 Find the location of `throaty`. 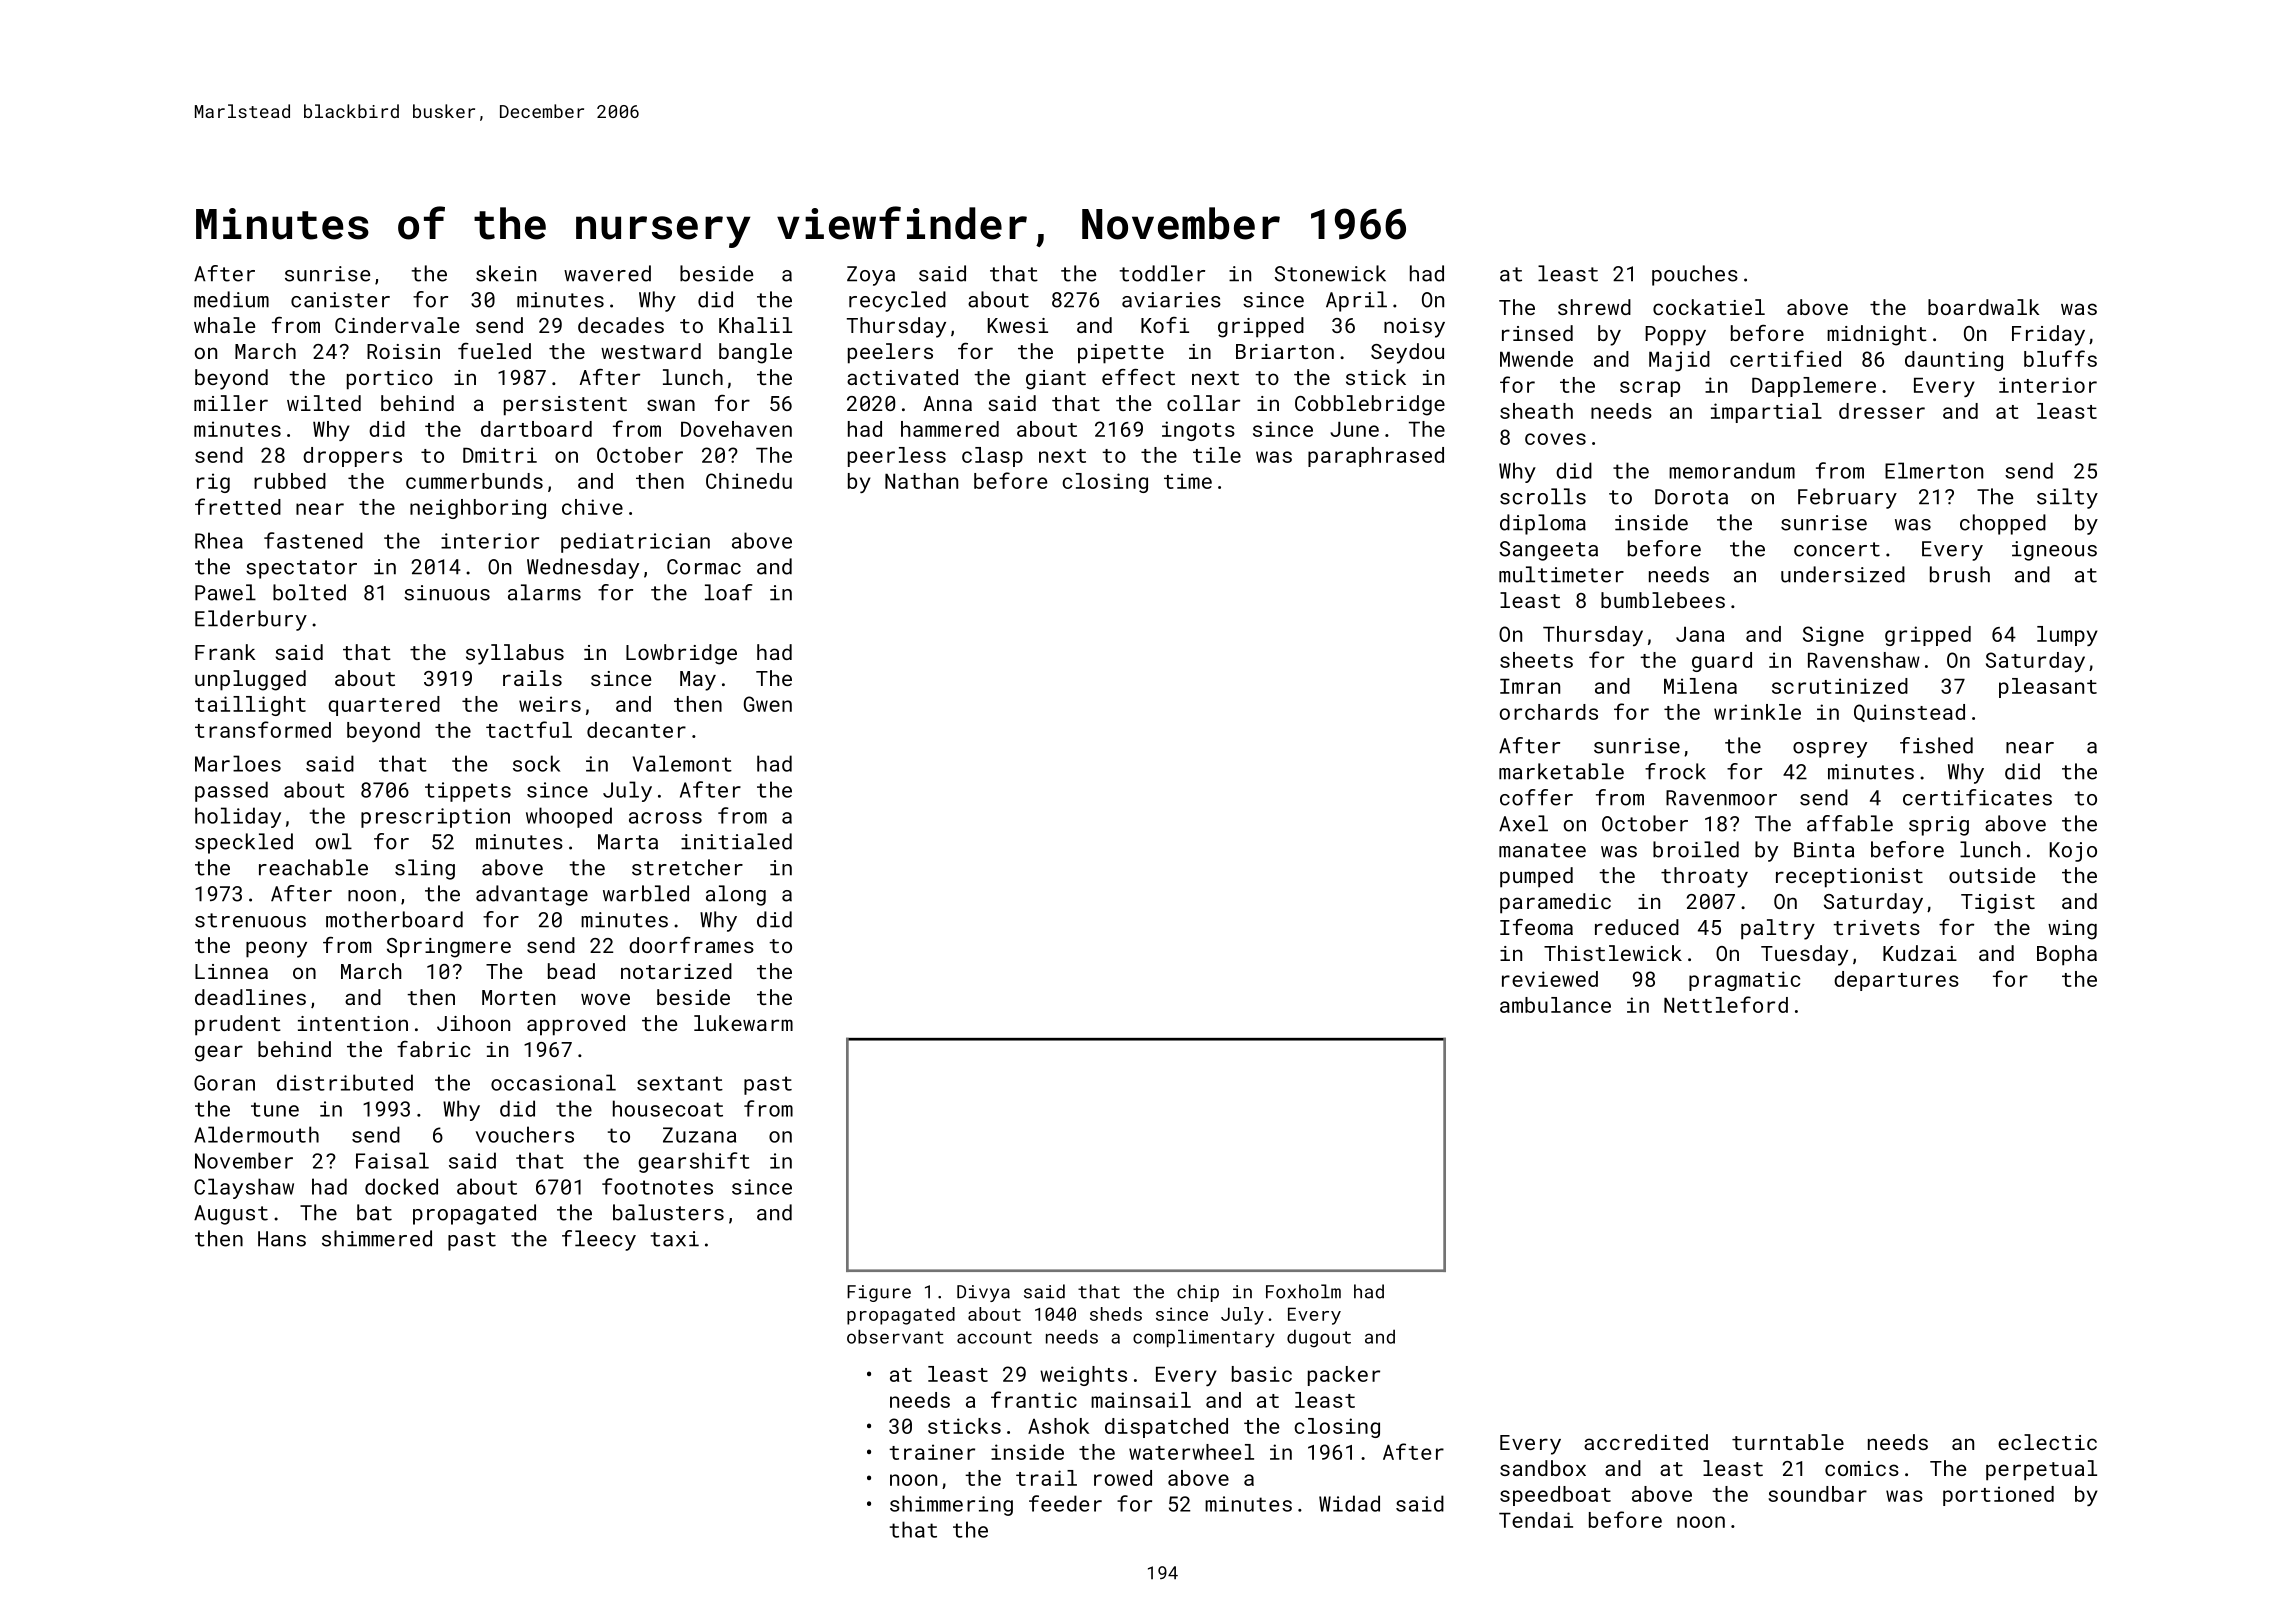

throaty is located at coordinates (1704, 877).
